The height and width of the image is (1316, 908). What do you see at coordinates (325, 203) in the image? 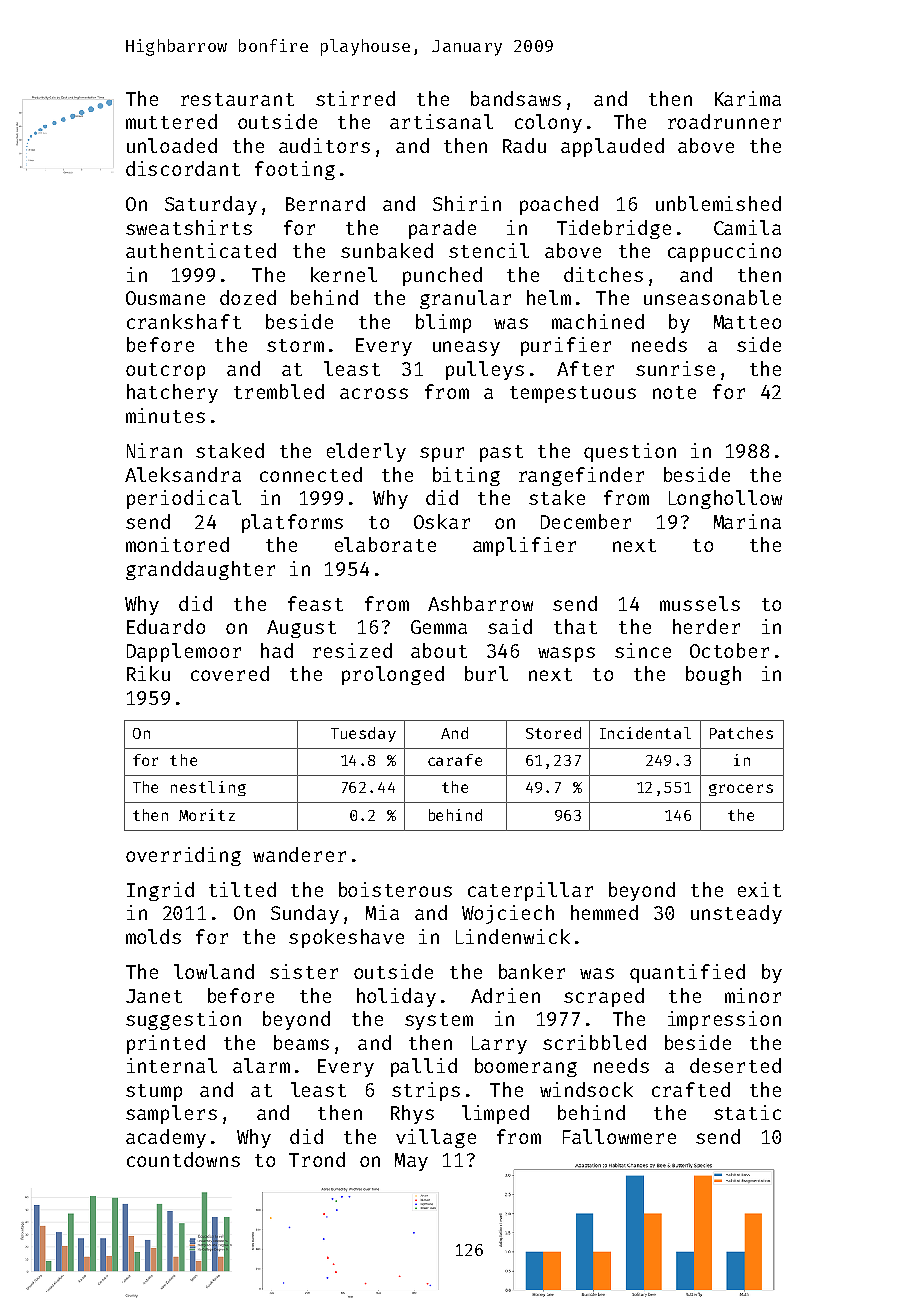
I see `Bernard` at bounding box center [325, 203].
